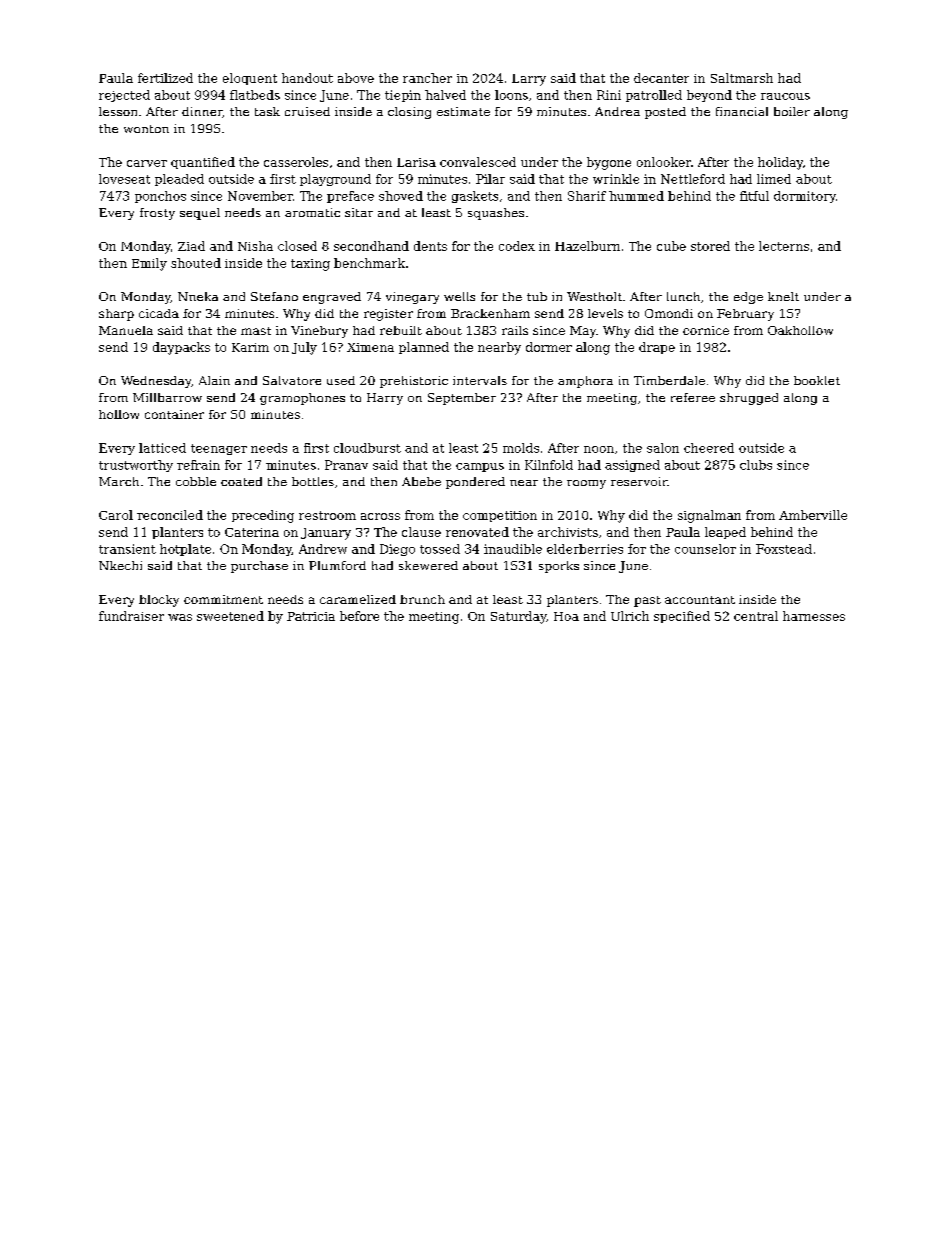 The height and width of the document is (1233, 952). I want to click on intervals, so click(480, 380).
